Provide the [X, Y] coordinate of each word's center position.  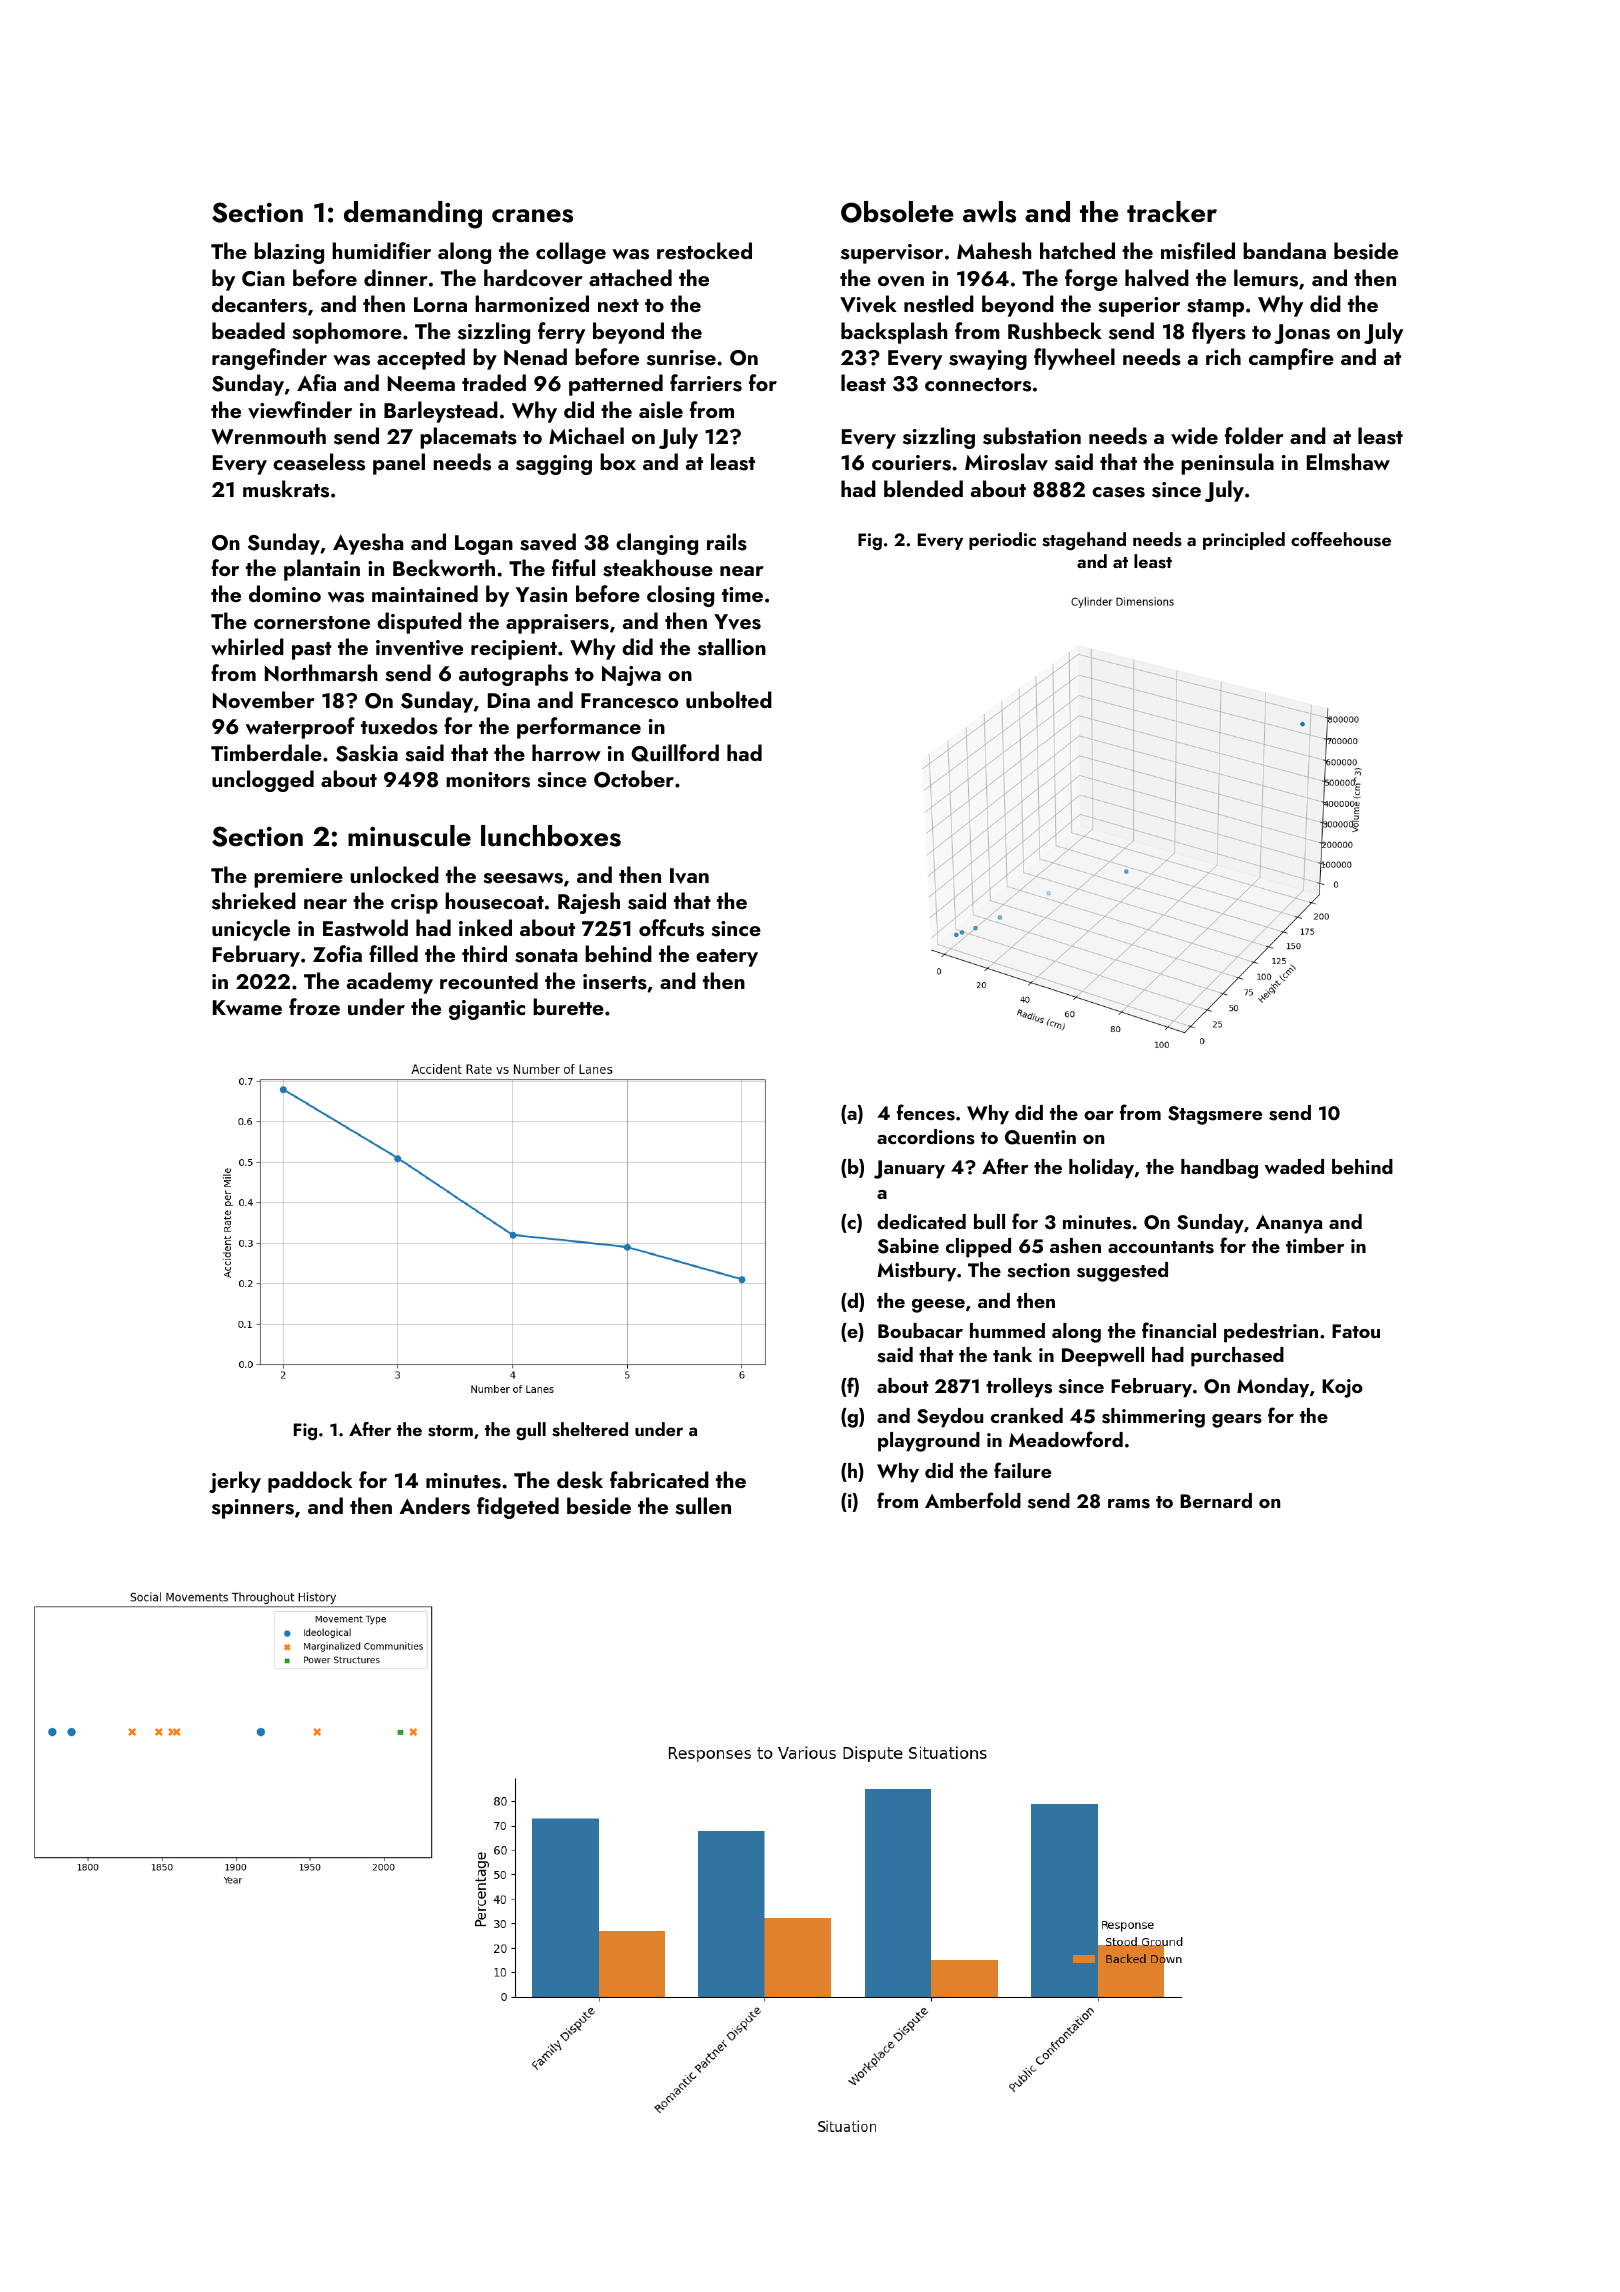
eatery [727, 958]
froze [314, 1006]
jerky [235, 1482]
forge [1091, 280]
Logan [484, 545]
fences [926, 1112]
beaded [248, 330]
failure [1022, 1470]
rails [727, 542]
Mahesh [994, 251]
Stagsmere [1215, 1115]
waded [1294, 1166]
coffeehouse [1341, 539]
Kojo [1342, 1388]
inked [485, 927]
